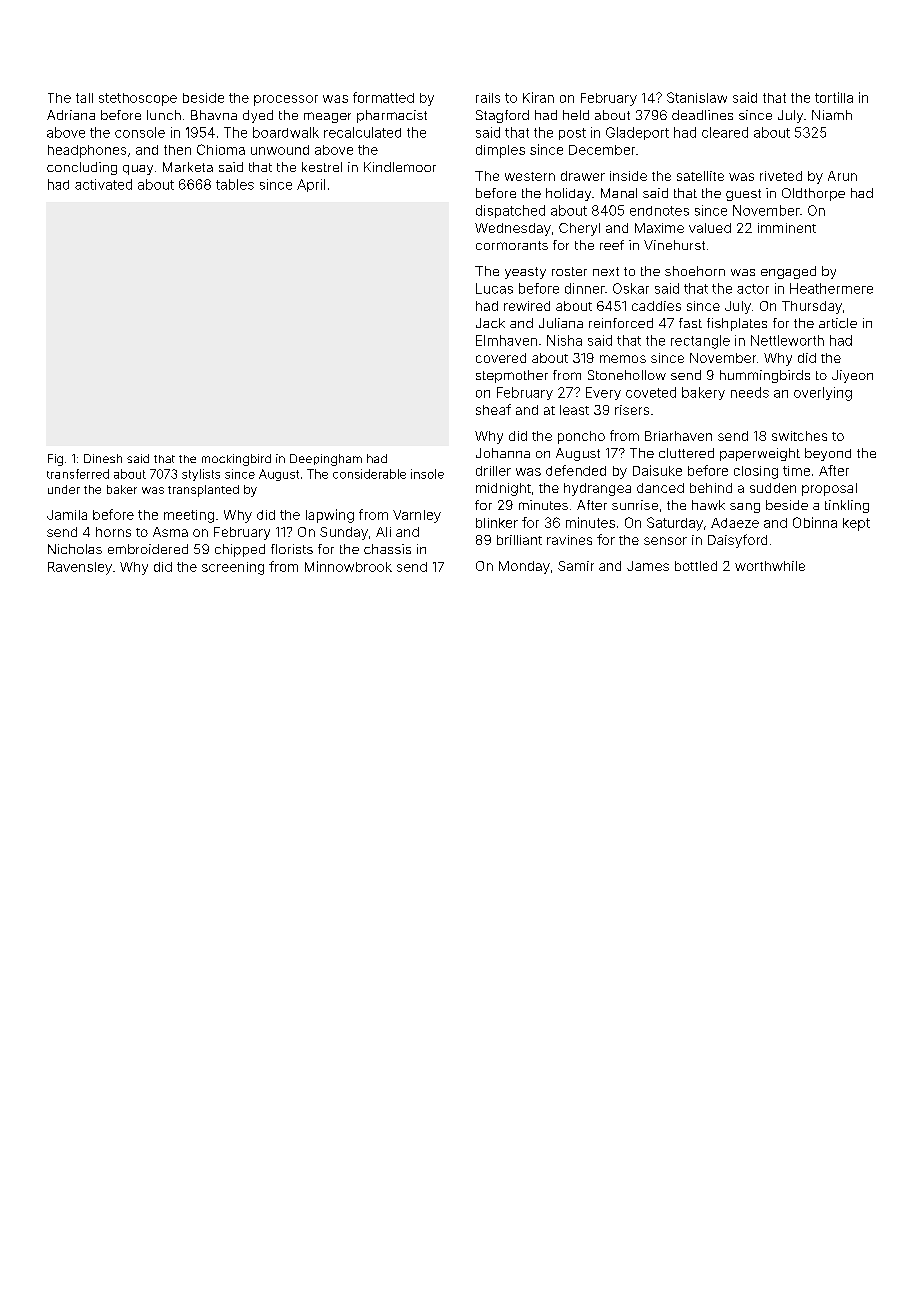  Describe the element at coordinates (828, 454) in the screenshot. I see `beyond` at that location.
